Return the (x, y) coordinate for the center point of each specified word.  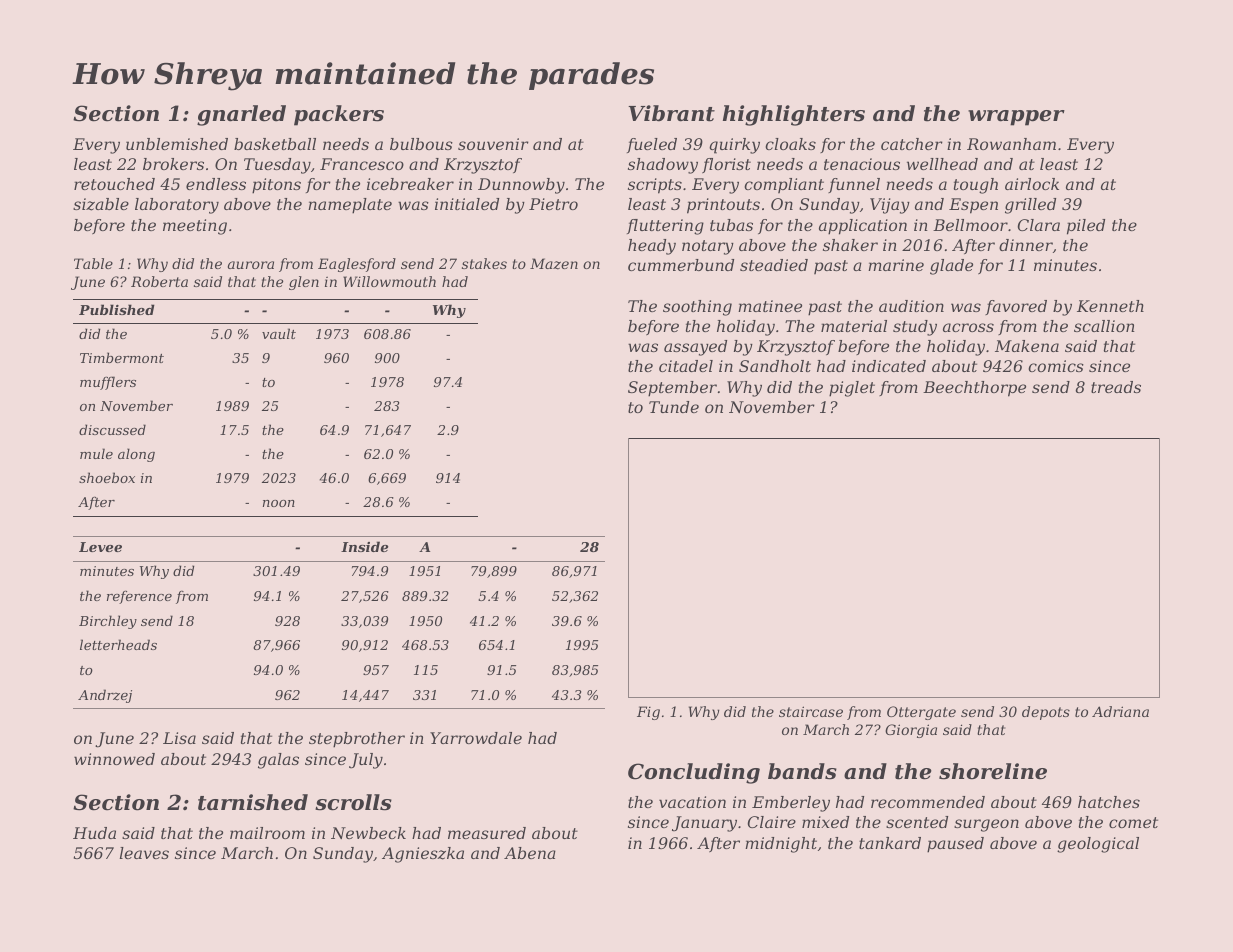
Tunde (674, 407)
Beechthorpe (974, 389)
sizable (101, 204)
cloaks (790, 144)
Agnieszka (423, 855)
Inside (364, 546)
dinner (1026, 245)
